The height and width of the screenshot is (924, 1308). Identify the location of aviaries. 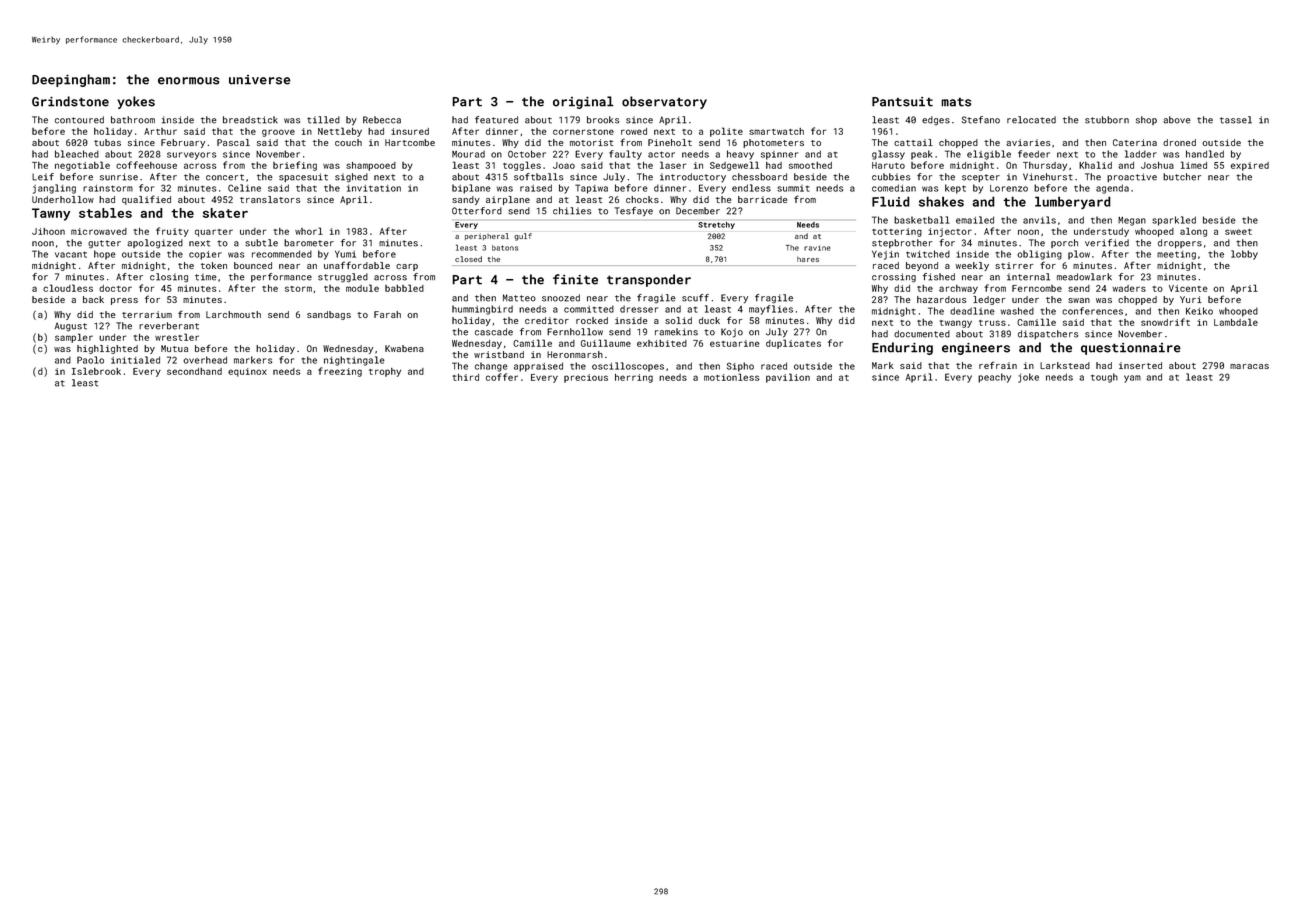
(1028, 142).
